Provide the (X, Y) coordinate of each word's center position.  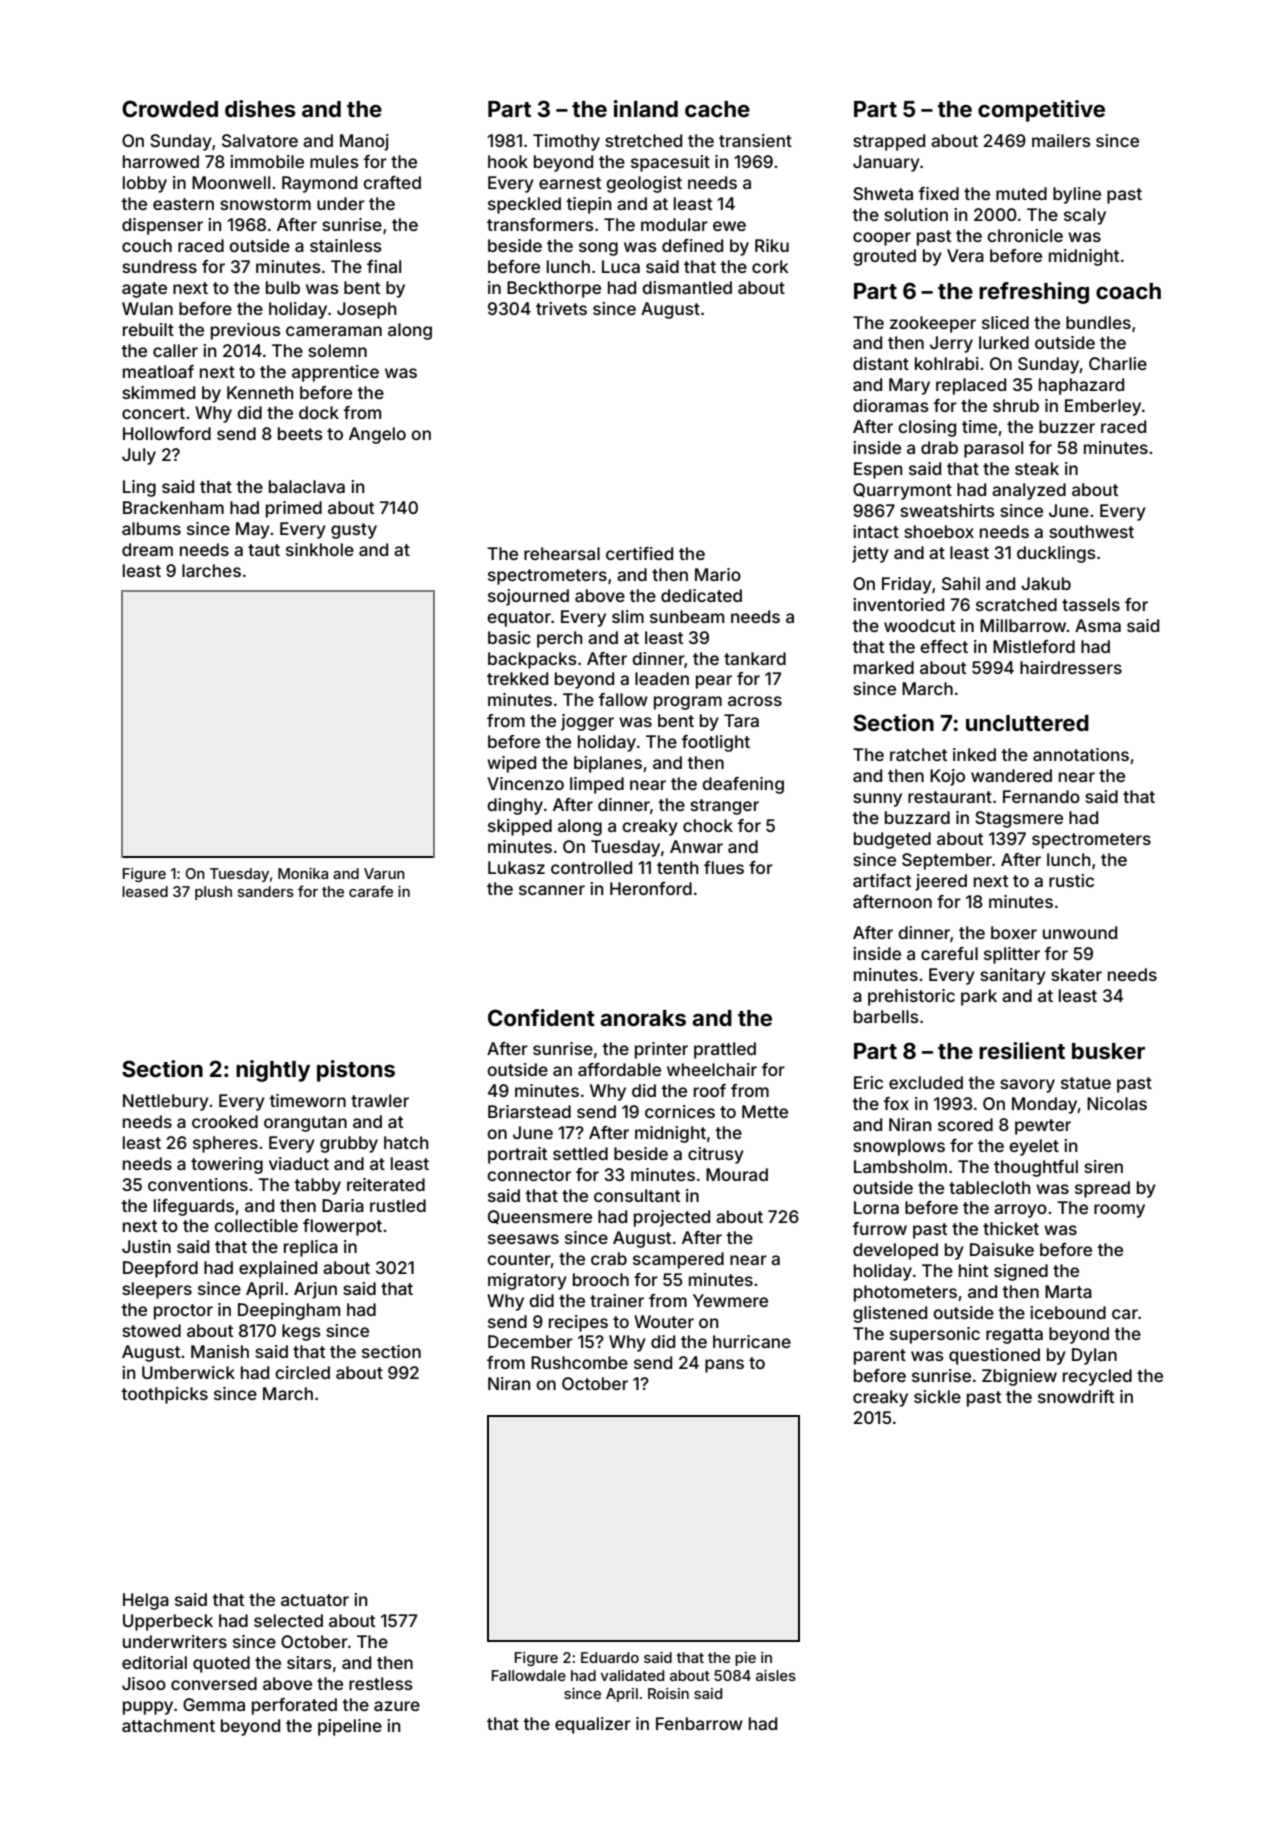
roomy (1119, 1211)
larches (211, 570)
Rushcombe (579, 1362)
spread (1102, 1189)
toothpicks (164, 1395)
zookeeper (933, 324)
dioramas (891, 405)
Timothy (566, 142)
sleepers (157, 1290)
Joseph (367, 310)
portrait (517, 1155)
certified (639, 553)
